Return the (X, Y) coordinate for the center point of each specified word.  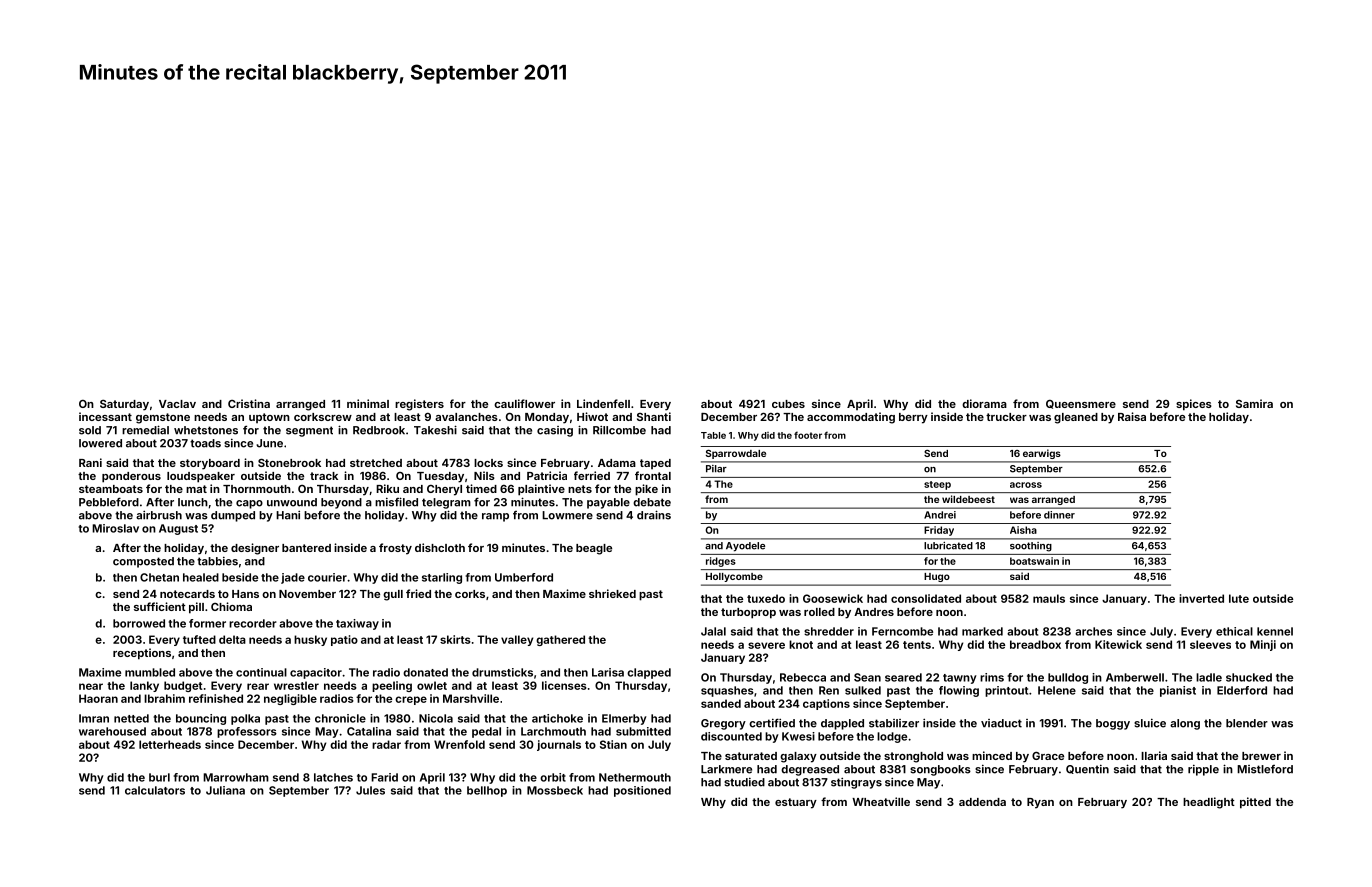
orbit (553, 777)
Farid (384, 777)
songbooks (940, 770)
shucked (1249, 677)
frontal (653, 475)
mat (196, 489)
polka (245, 719)
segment (309, 431)
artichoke (557, 718)
